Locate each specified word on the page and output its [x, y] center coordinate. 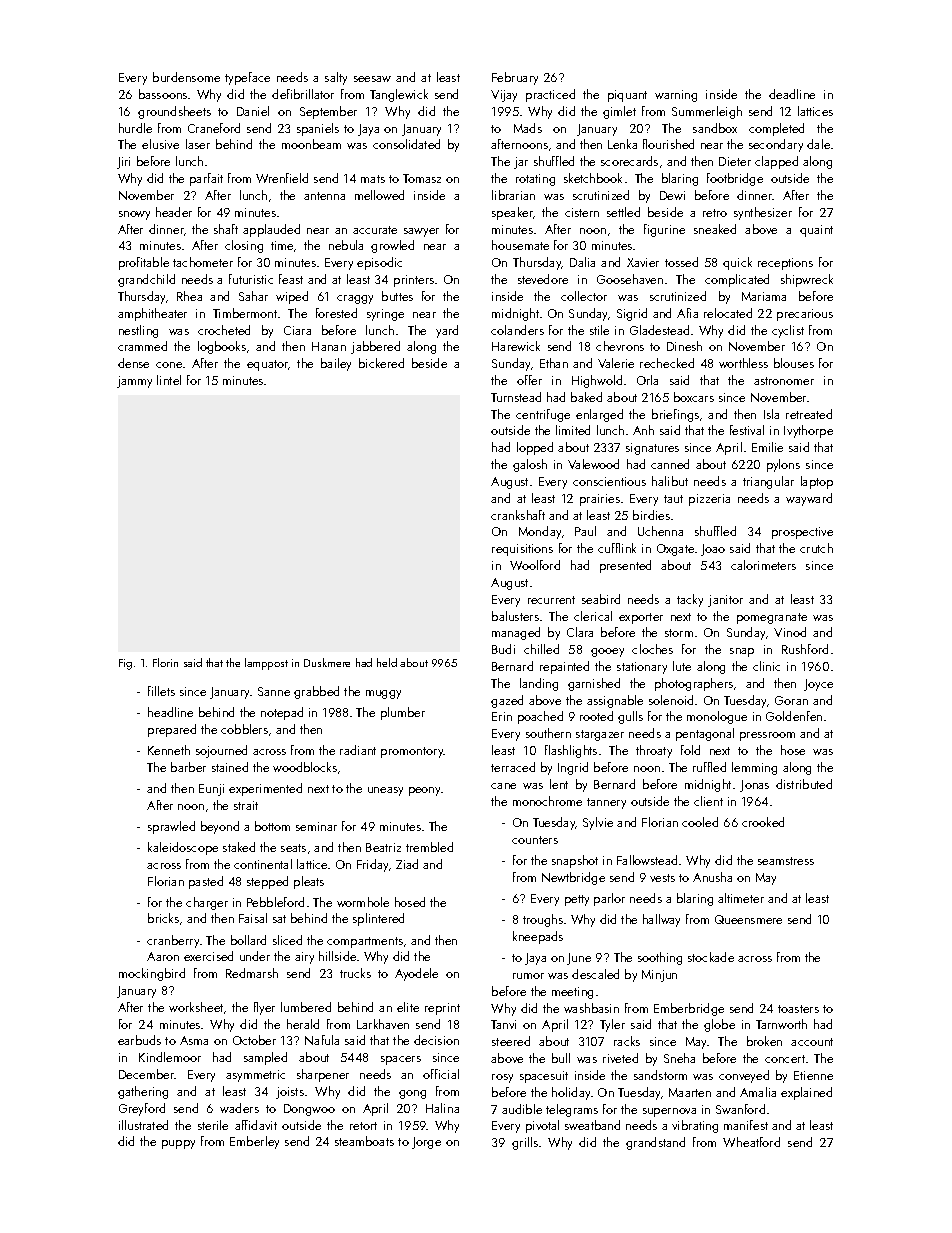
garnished [594, 684]
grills [525, 1143]
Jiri [123, 163]
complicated [737, 280]
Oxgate [675, 550]
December [147, 1074]
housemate [520, 245]
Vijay [504, 96]
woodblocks [305, 767]
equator [268, 365]
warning [676, 96]
